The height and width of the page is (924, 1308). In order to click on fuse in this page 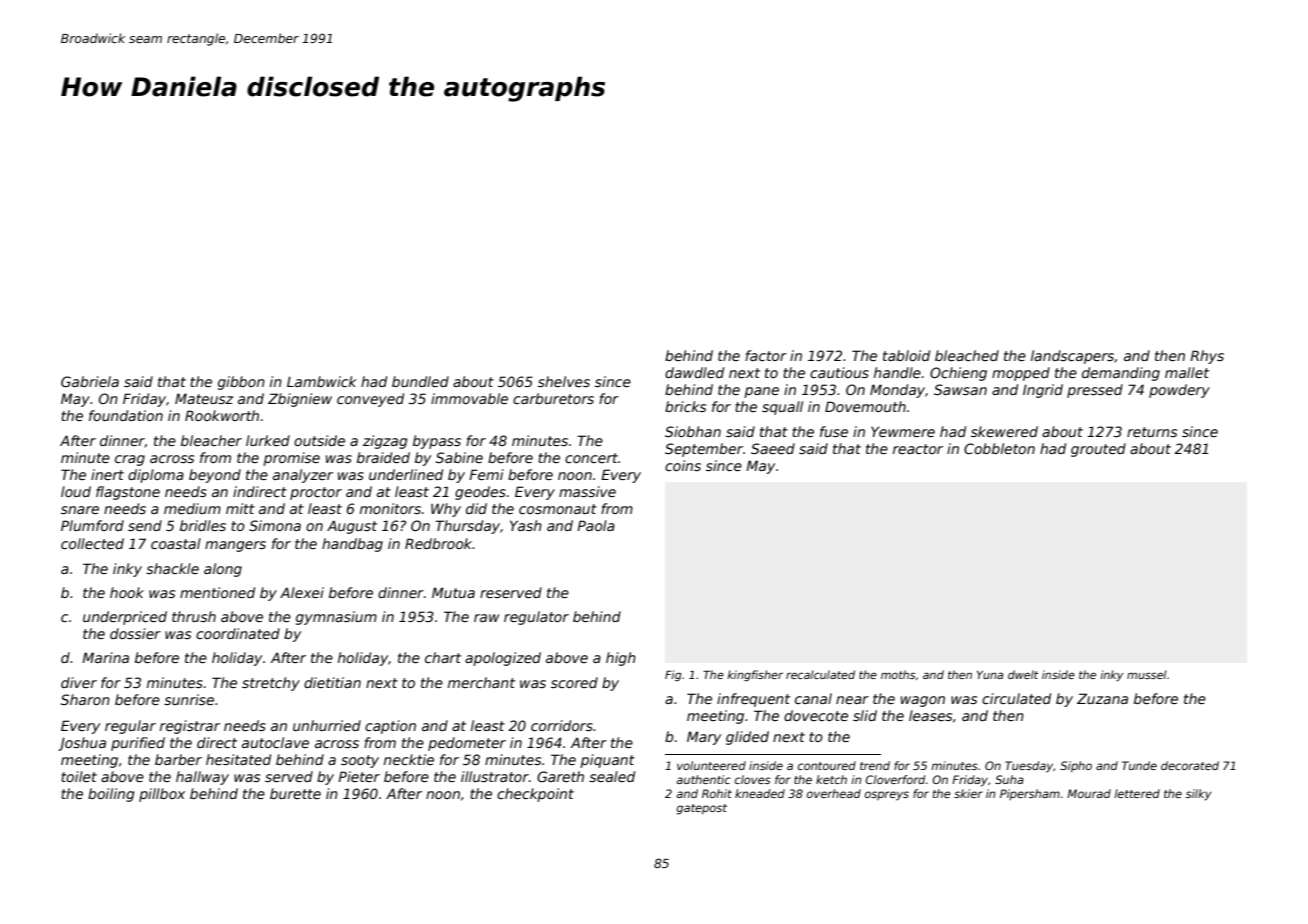, I will do `click(834, 431)`.
